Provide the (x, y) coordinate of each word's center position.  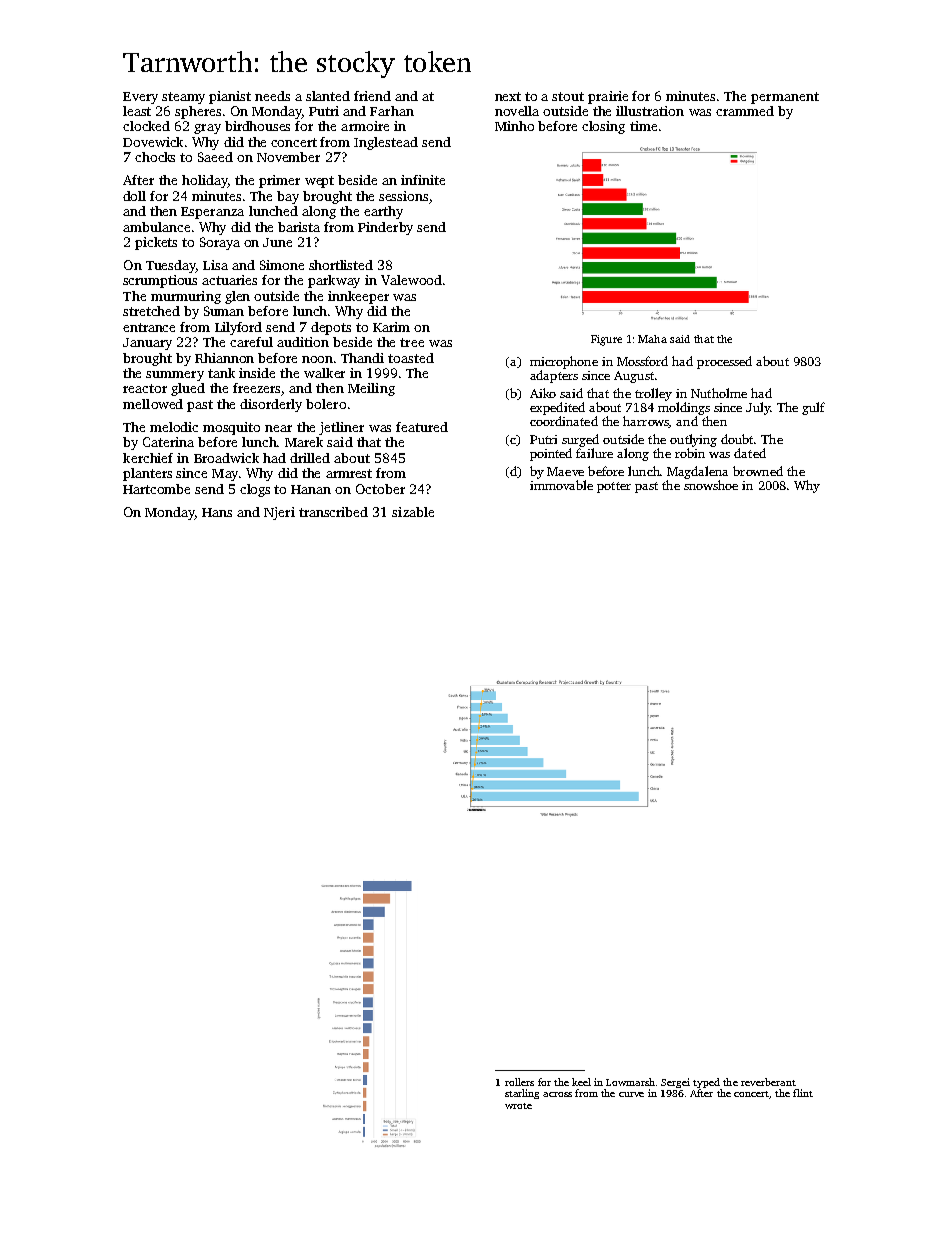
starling (522, 1094)
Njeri (279, 513)
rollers (519, 1082)
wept (319, 182)
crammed (745, 111)
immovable (561, 485)
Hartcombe (156, 489)
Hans (217, 512)
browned (758, 471)
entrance (149, 327)
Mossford (642, 361)
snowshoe (711, 485)
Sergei (675, 1083)
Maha (652, 339)
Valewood (411, 280)
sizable (413, 512)
